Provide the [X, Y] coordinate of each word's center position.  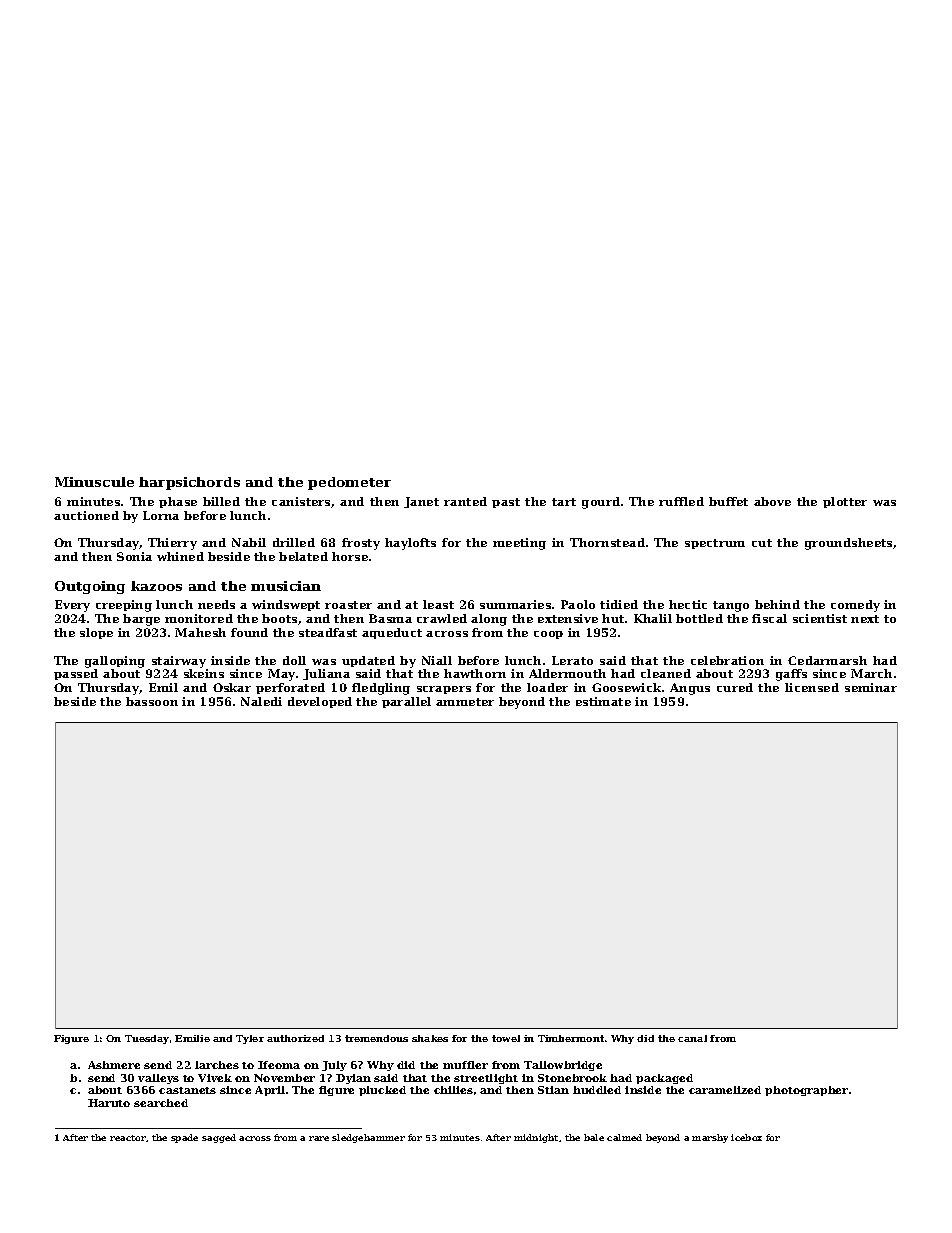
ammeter [465, 702]
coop [548, 635]
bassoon [152, 701]
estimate [603, 701]
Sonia [134, 556]
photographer [806, 1091]
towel [506, 1038]
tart [564, 502]
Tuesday [147, 1039]
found [249, 632]
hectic [688, 604]
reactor [128, 1138]
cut [762, 543]
